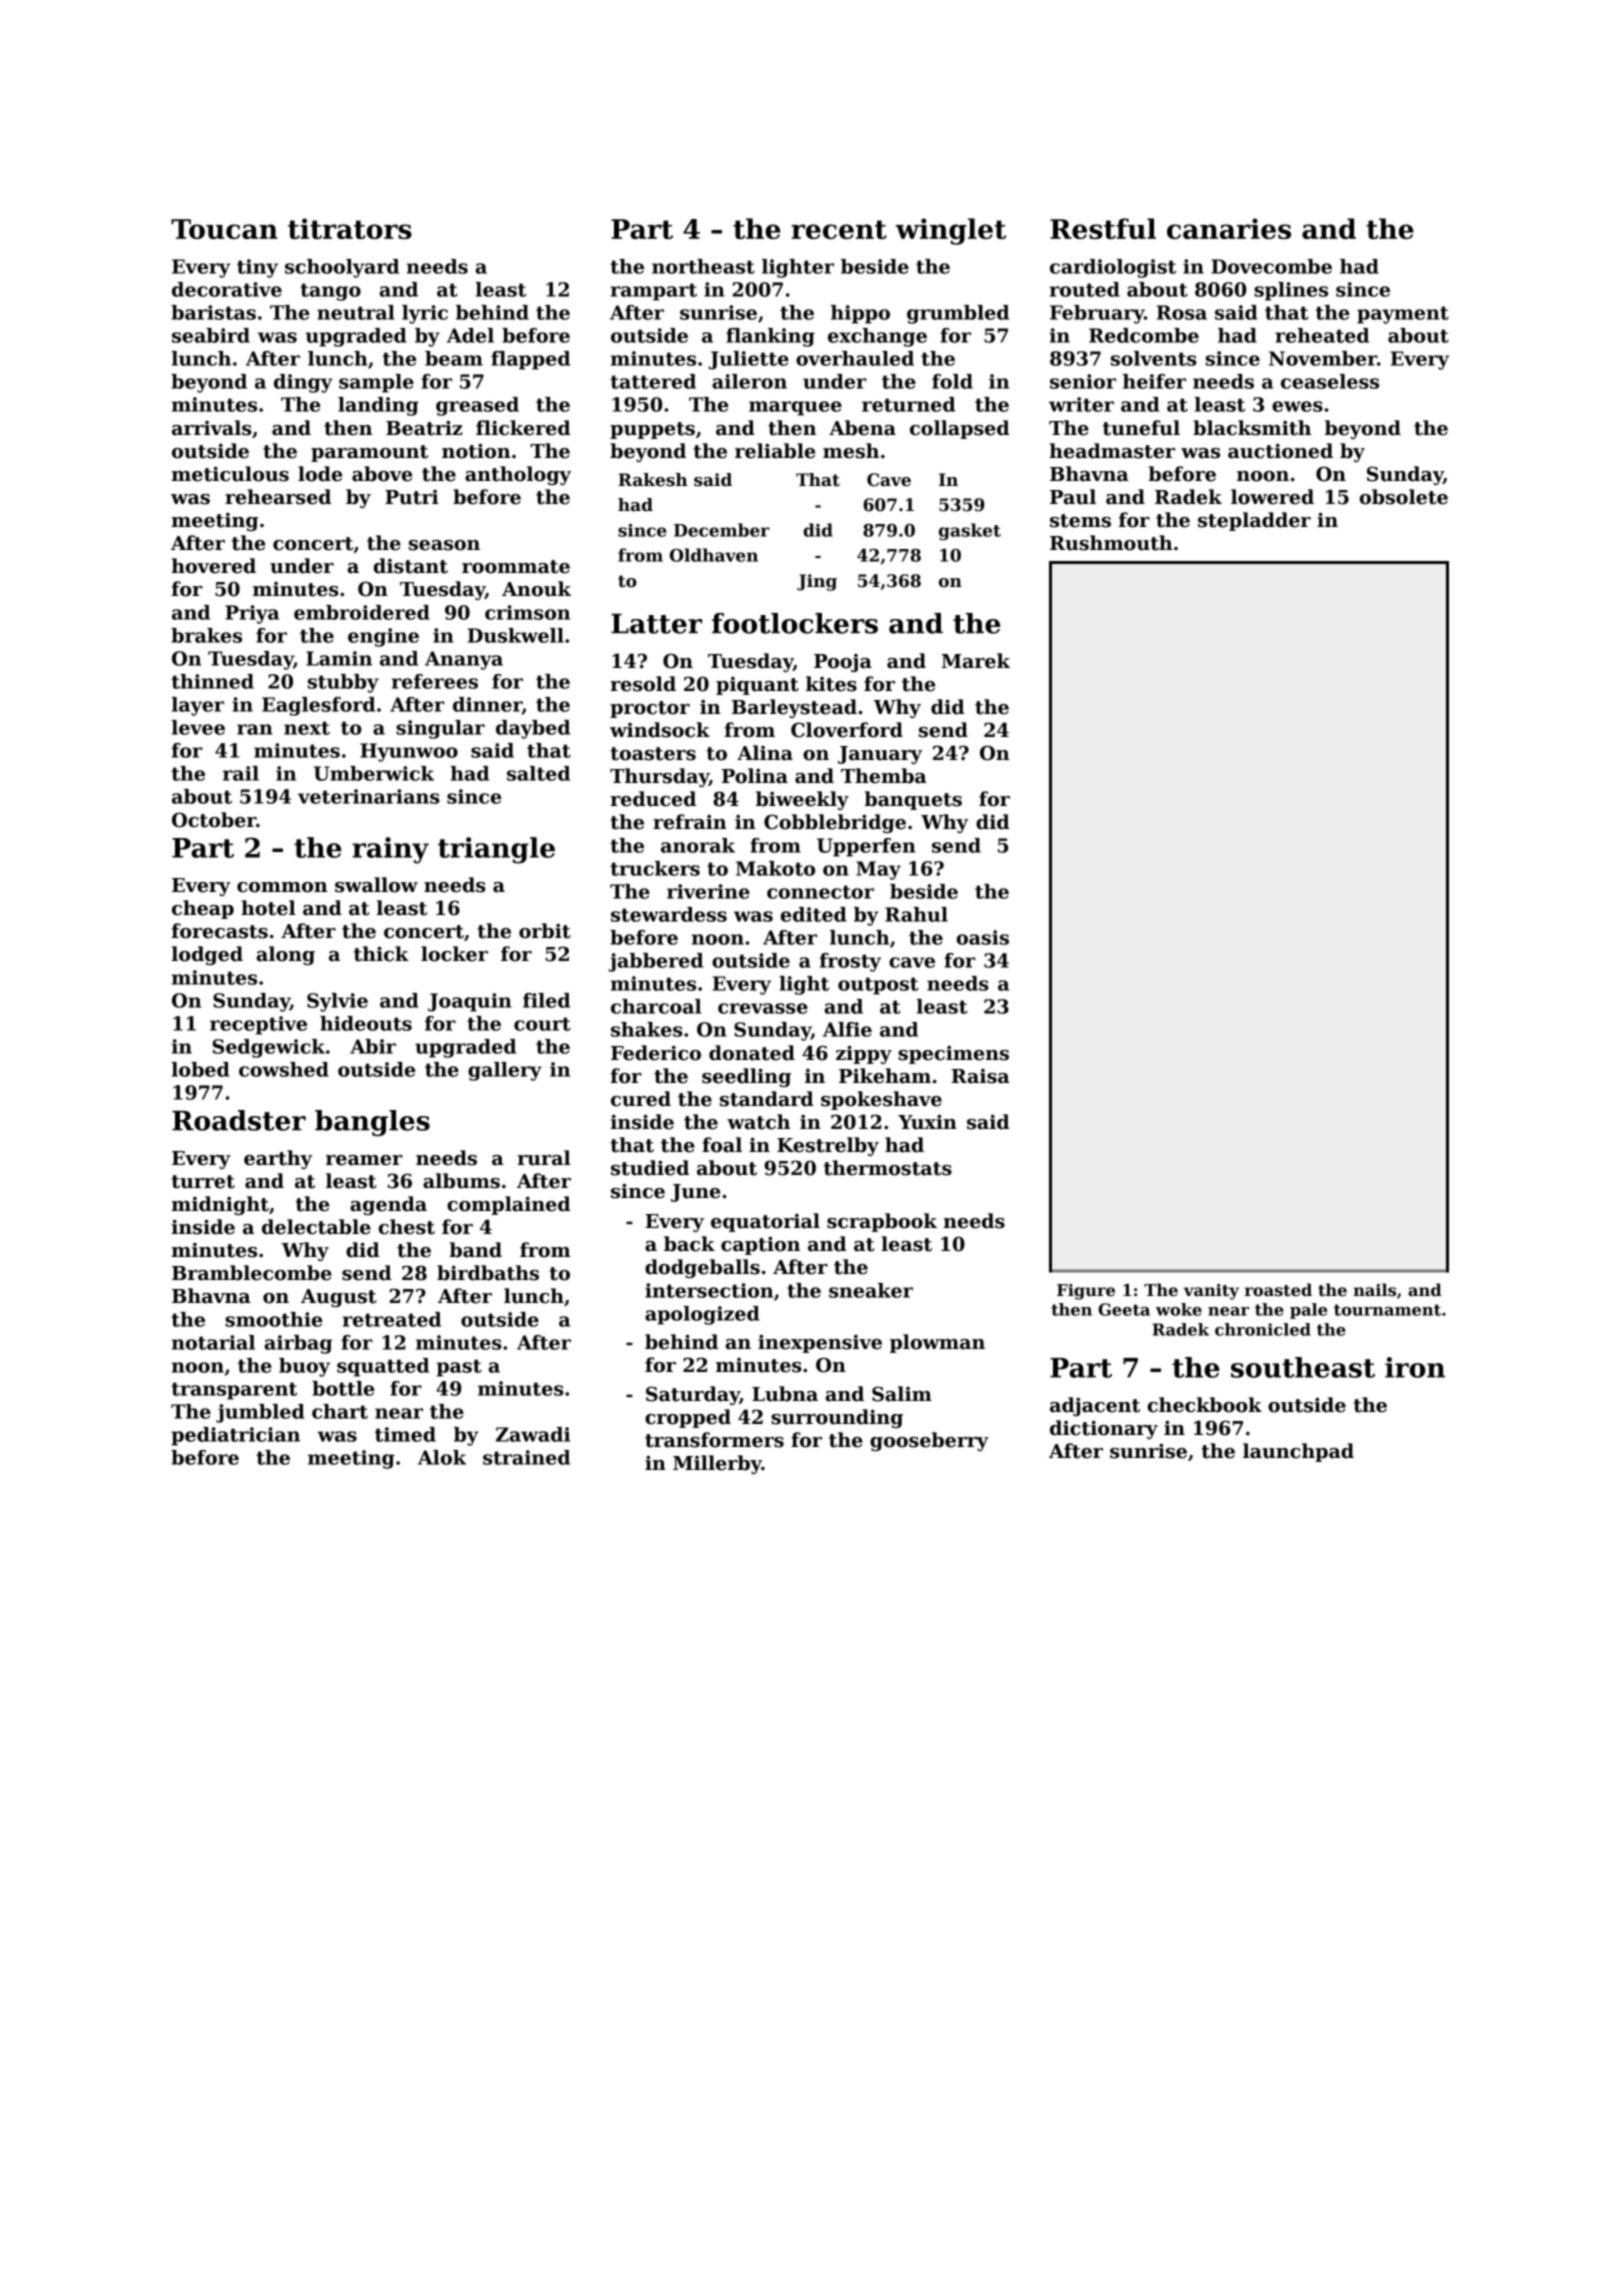 Image resolution: width=1620 pixels, height=2292 pixels. I want to click on stepladder, so click(1254, 521).
